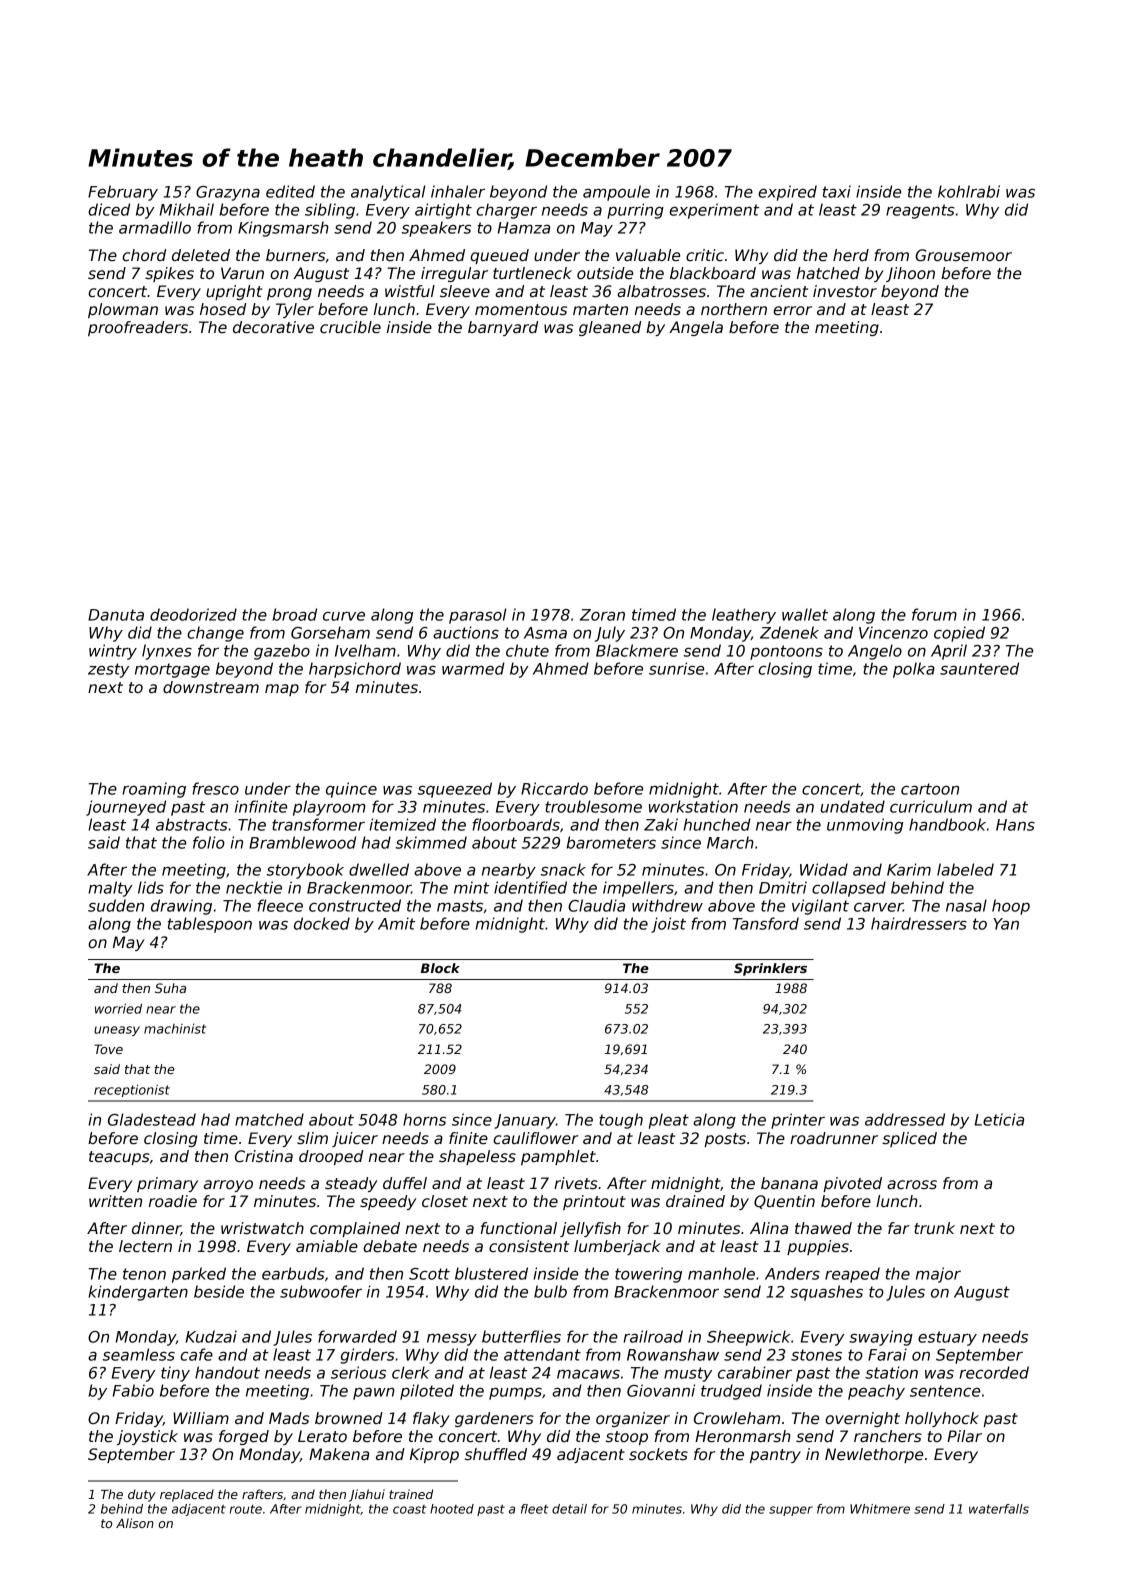 This screenshot has width=1124, height=1589. What do you see at coordinates (696, 328) in the screenshot?
I see `Angela` at bounding box center [696, 328].
